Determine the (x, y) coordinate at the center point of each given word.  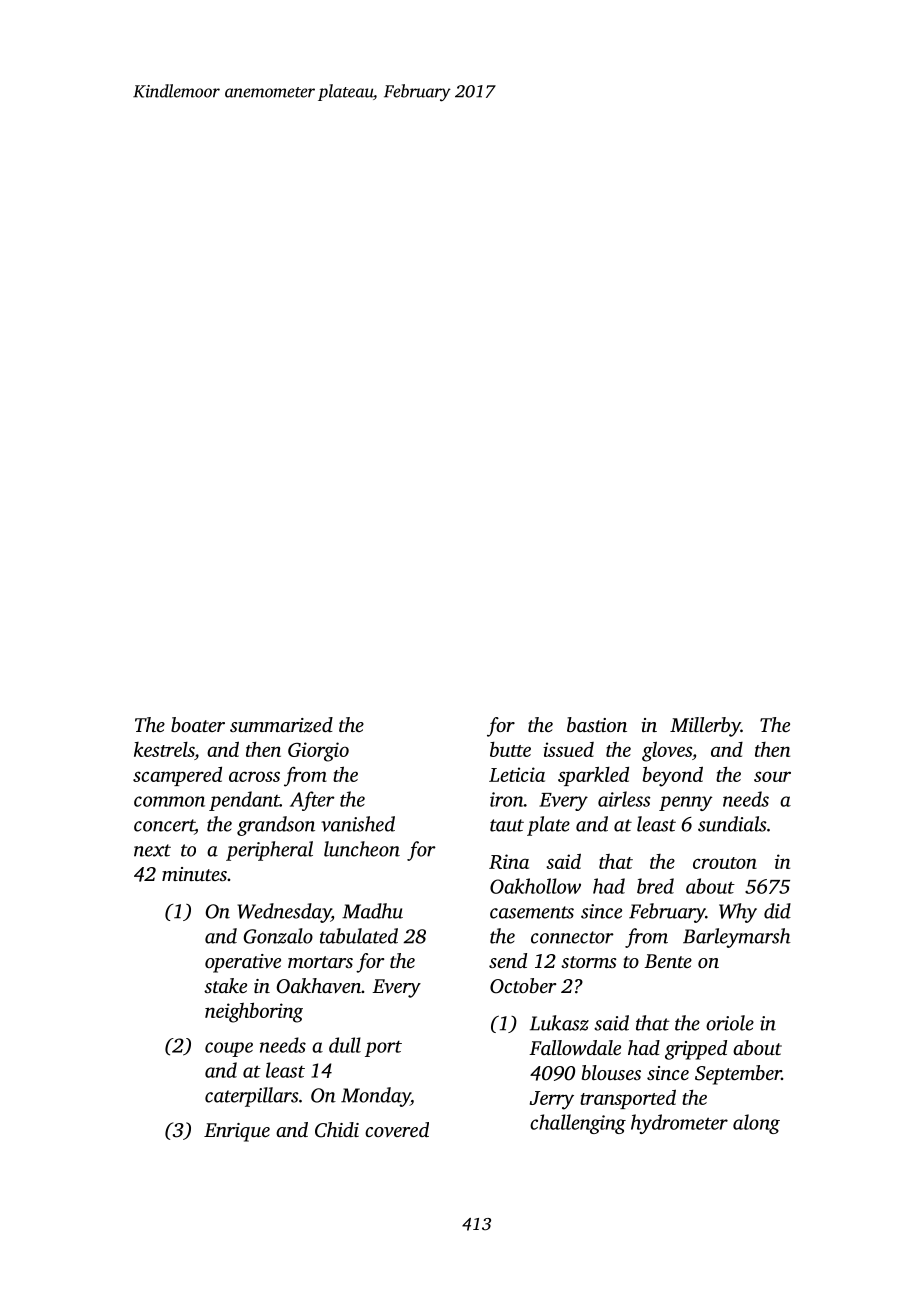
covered (397, 1129)
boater (198, 724)
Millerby (705, 727)
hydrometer (679, 1124)
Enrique (237, 1132)
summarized (281, 725)
